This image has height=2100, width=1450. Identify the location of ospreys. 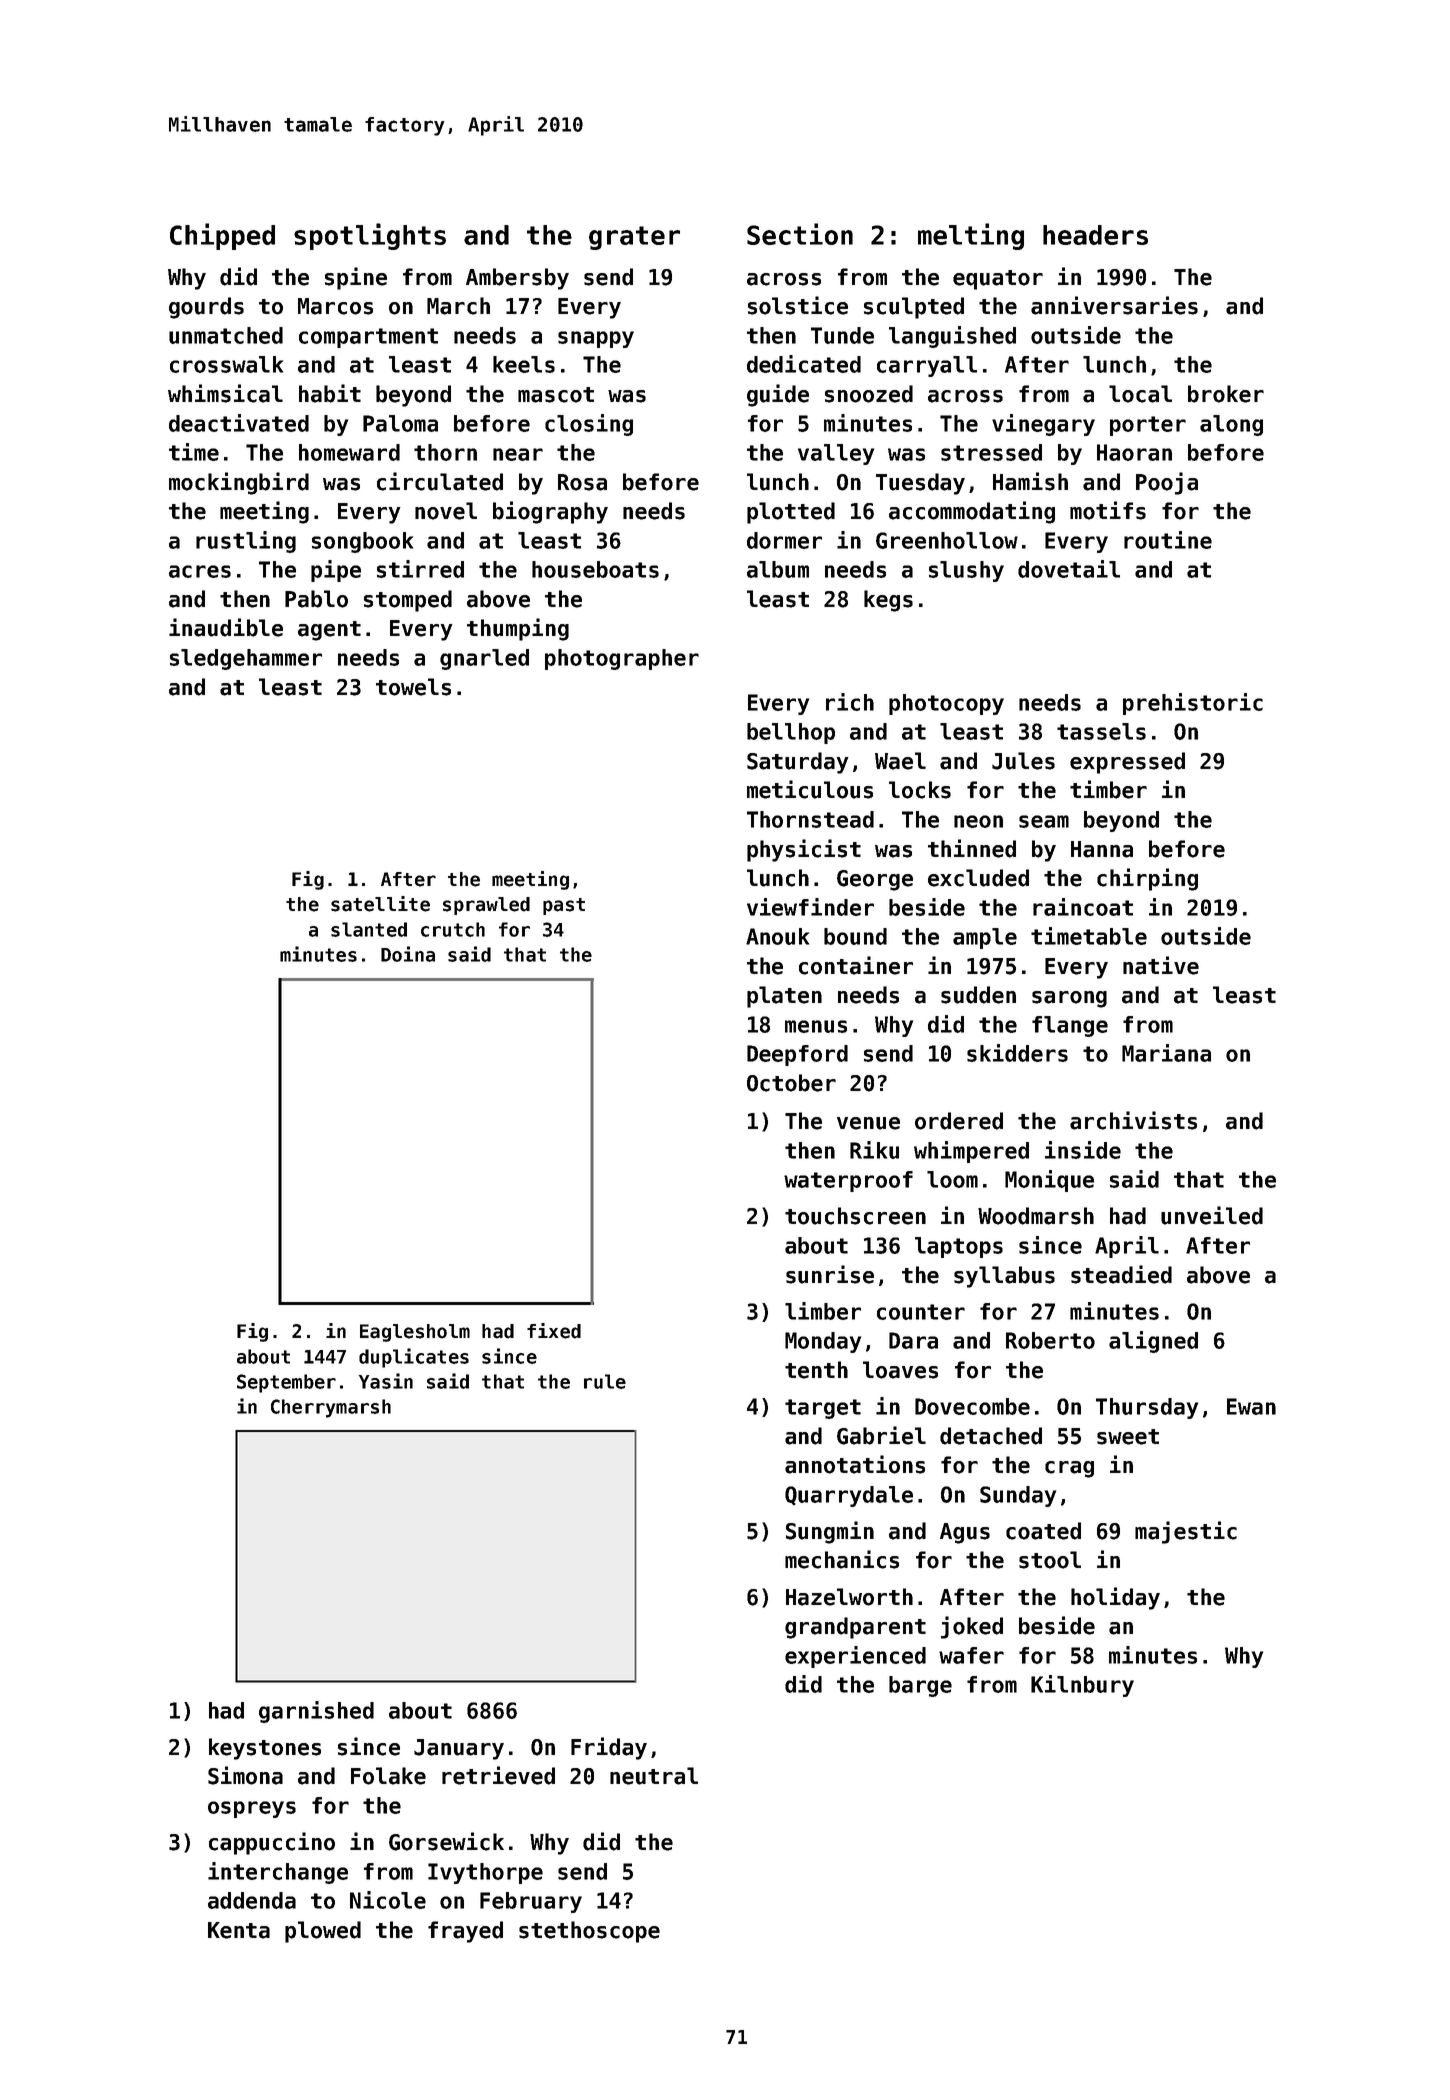
(252, 1809).
